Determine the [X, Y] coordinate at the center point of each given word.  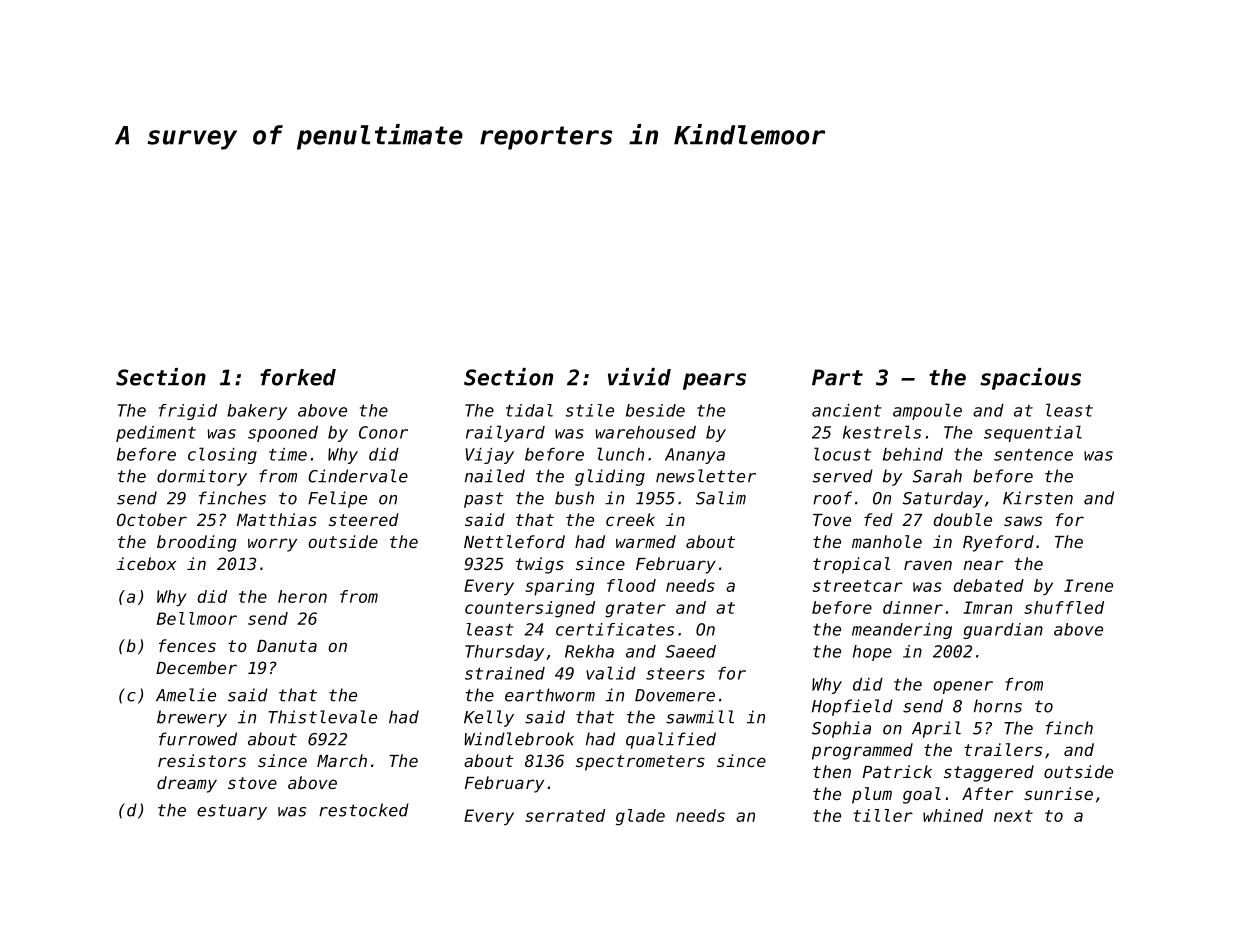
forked [298, 377]
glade [640, 817]
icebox [146, 563]
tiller [883, 815]
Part [837, 377]
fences [187, 645]
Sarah [937, 476]
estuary [232, 812]
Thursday [504, 653]
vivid [639, 377]
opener [963, 687]
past [484, 500]
